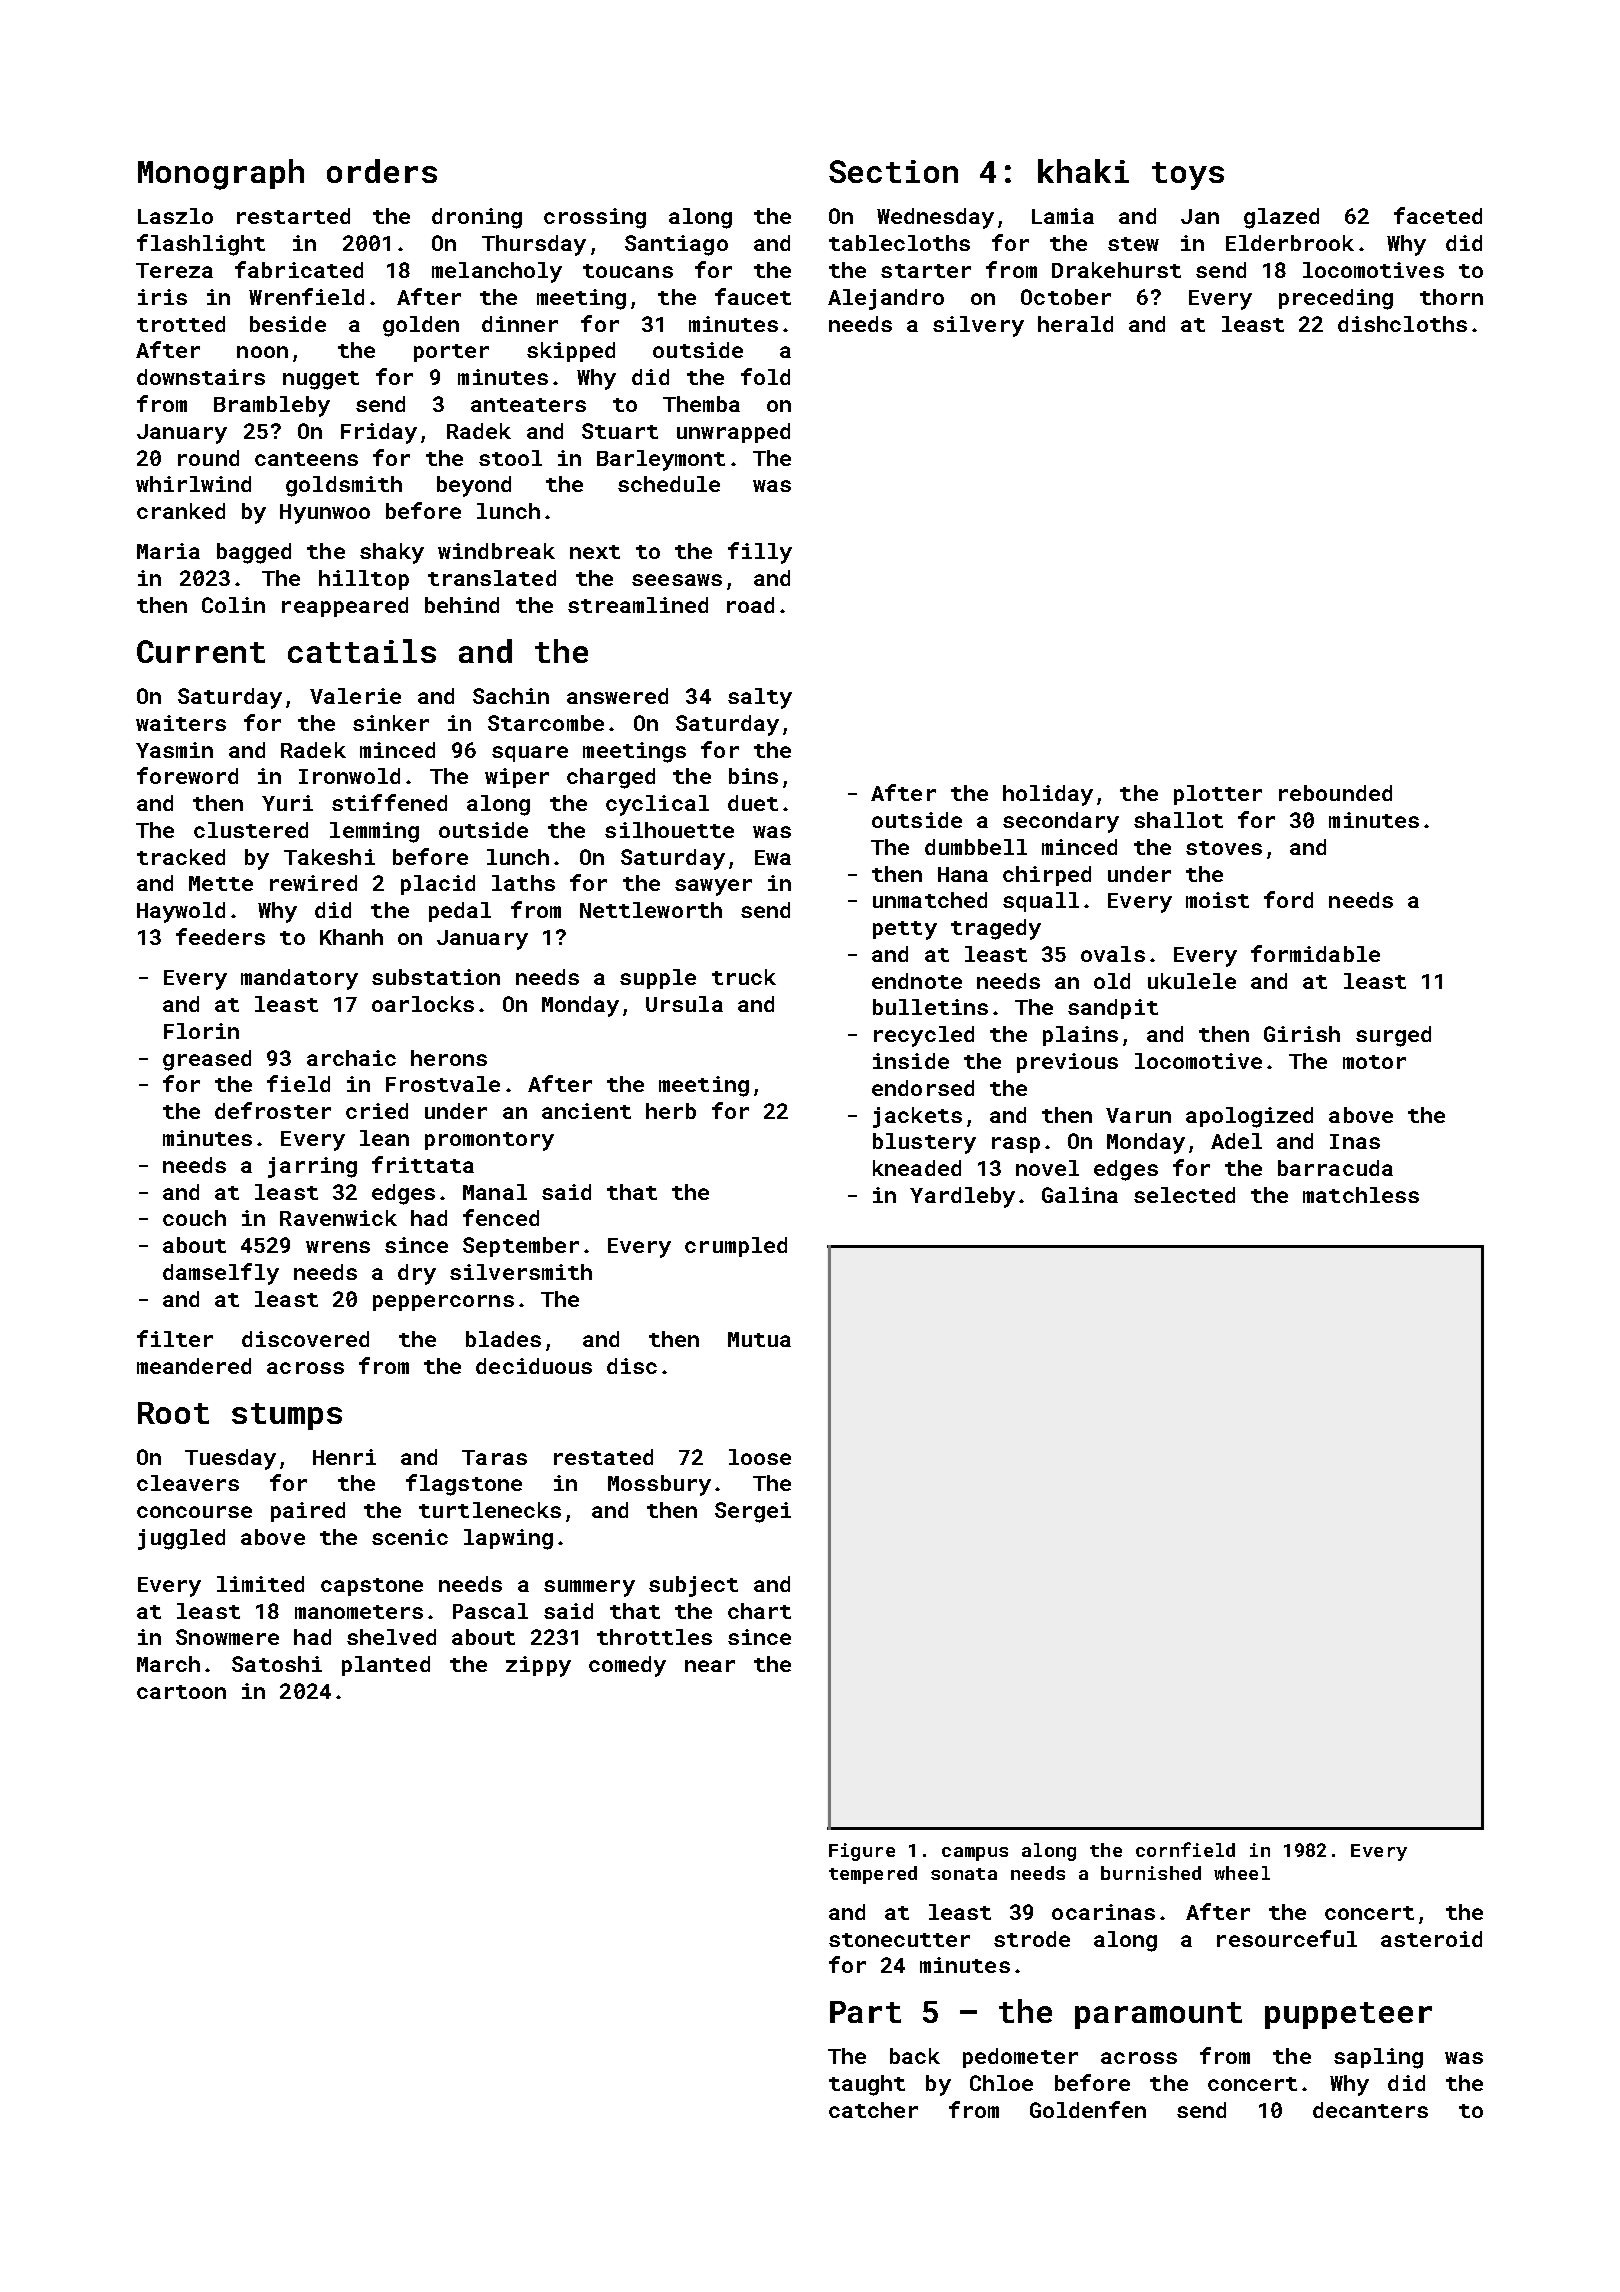  What do you see at coordinates (181, 1692) in the document?
I see `cartoon` at bounding box center [181, 1692].
